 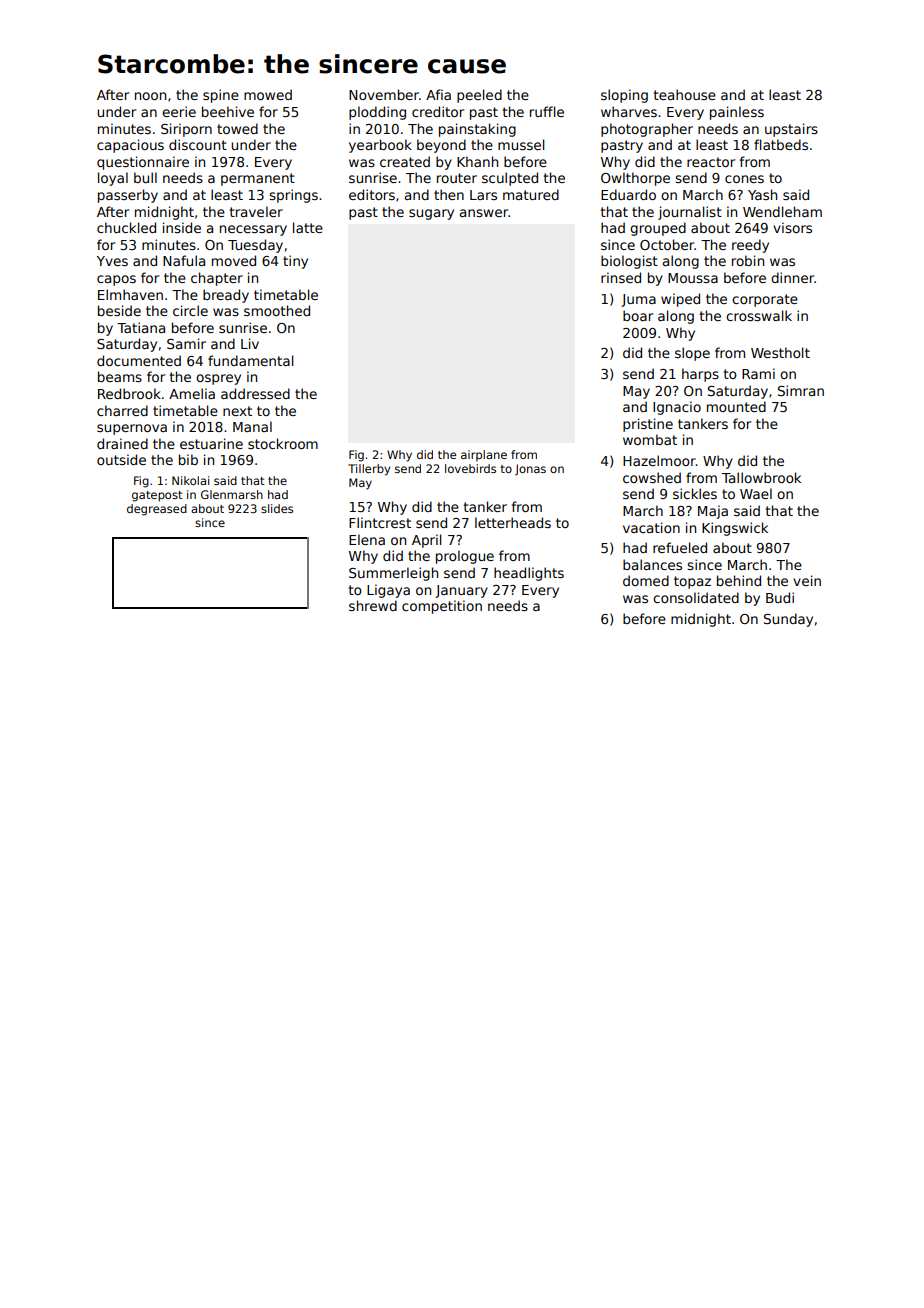 What do you see at coordinates (221, 96) in the screenshot?
I see `spine` at bounding box center [221, 96].
